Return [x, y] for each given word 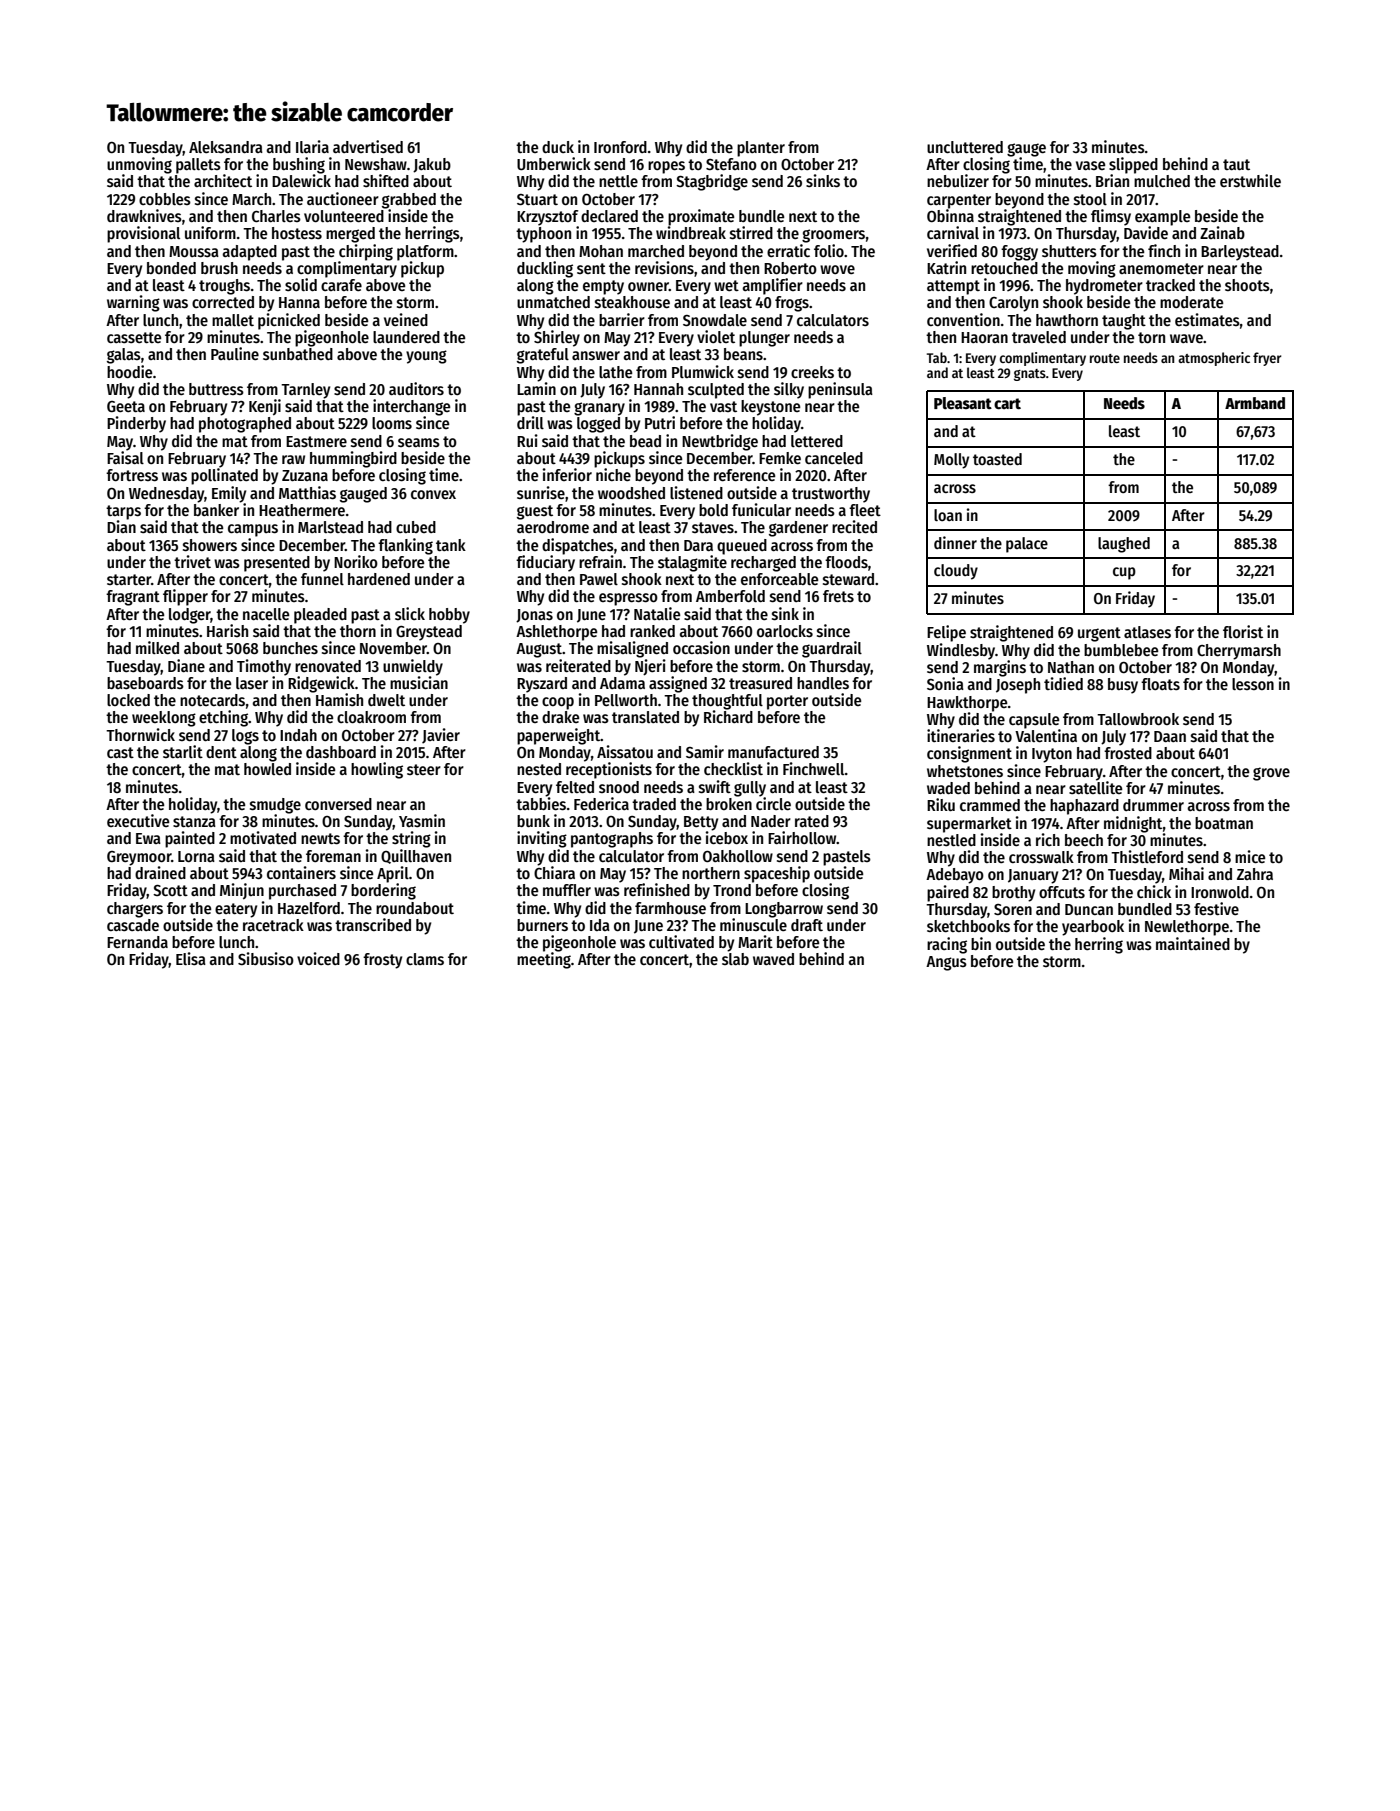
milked [157, 647]
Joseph [1018, 686]
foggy [1019, 253]
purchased [302, 892]
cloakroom [371, 717]
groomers [833, 236]
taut [1236, 164]
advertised [368, 146]
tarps [123, 512]
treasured [760, 683]
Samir [705, 751]
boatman [1224, 823]
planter [761, 149]
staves [713, 527]
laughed [1124, 545]
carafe [341, 285]
